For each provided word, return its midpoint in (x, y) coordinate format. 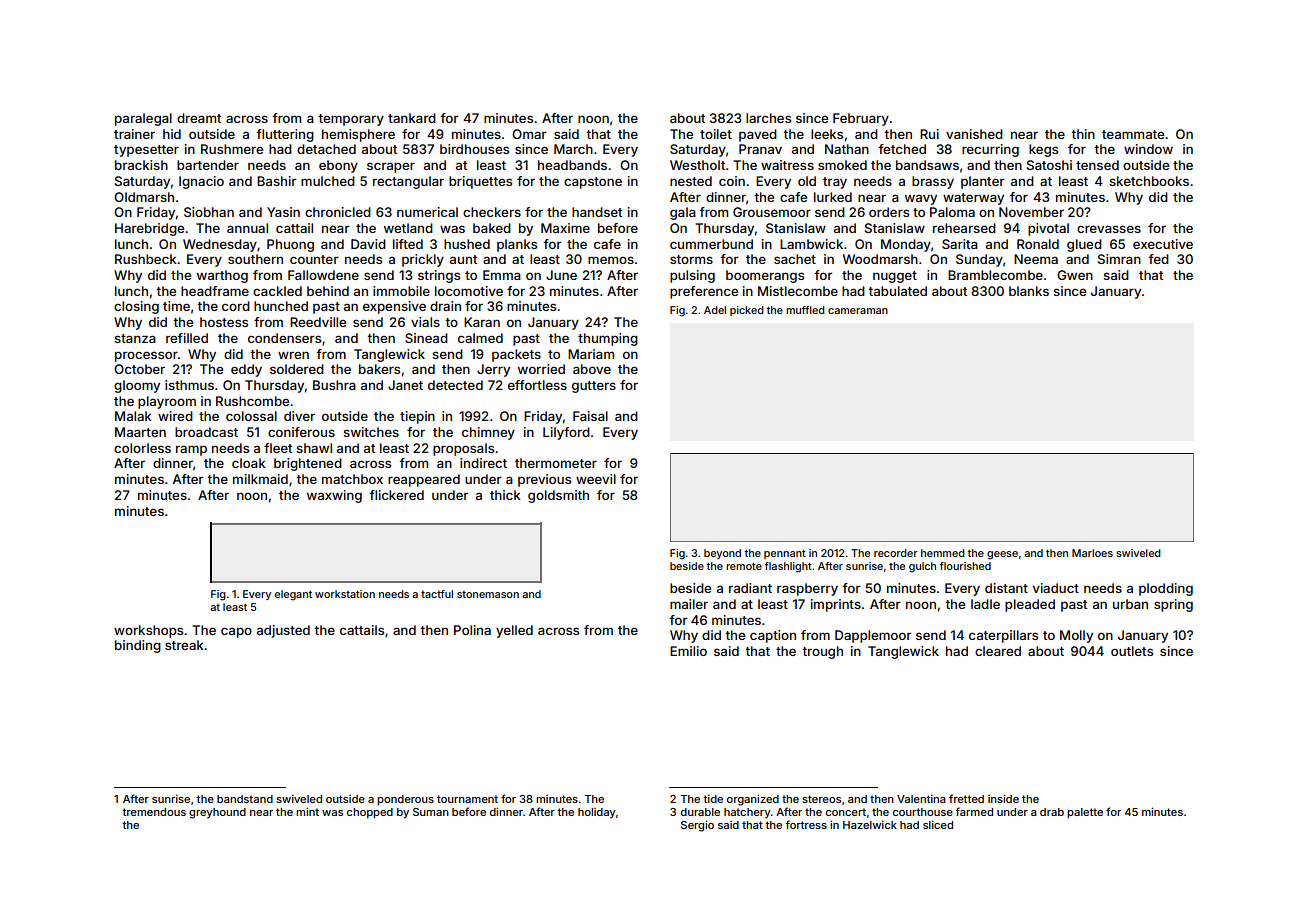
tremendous (154, 812)
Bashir (277, 181)
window (1148, 149)
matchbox (352, 479)
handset (597, 212)
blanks (1029, 291)
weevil (596, 479)
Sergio (697, 826)
